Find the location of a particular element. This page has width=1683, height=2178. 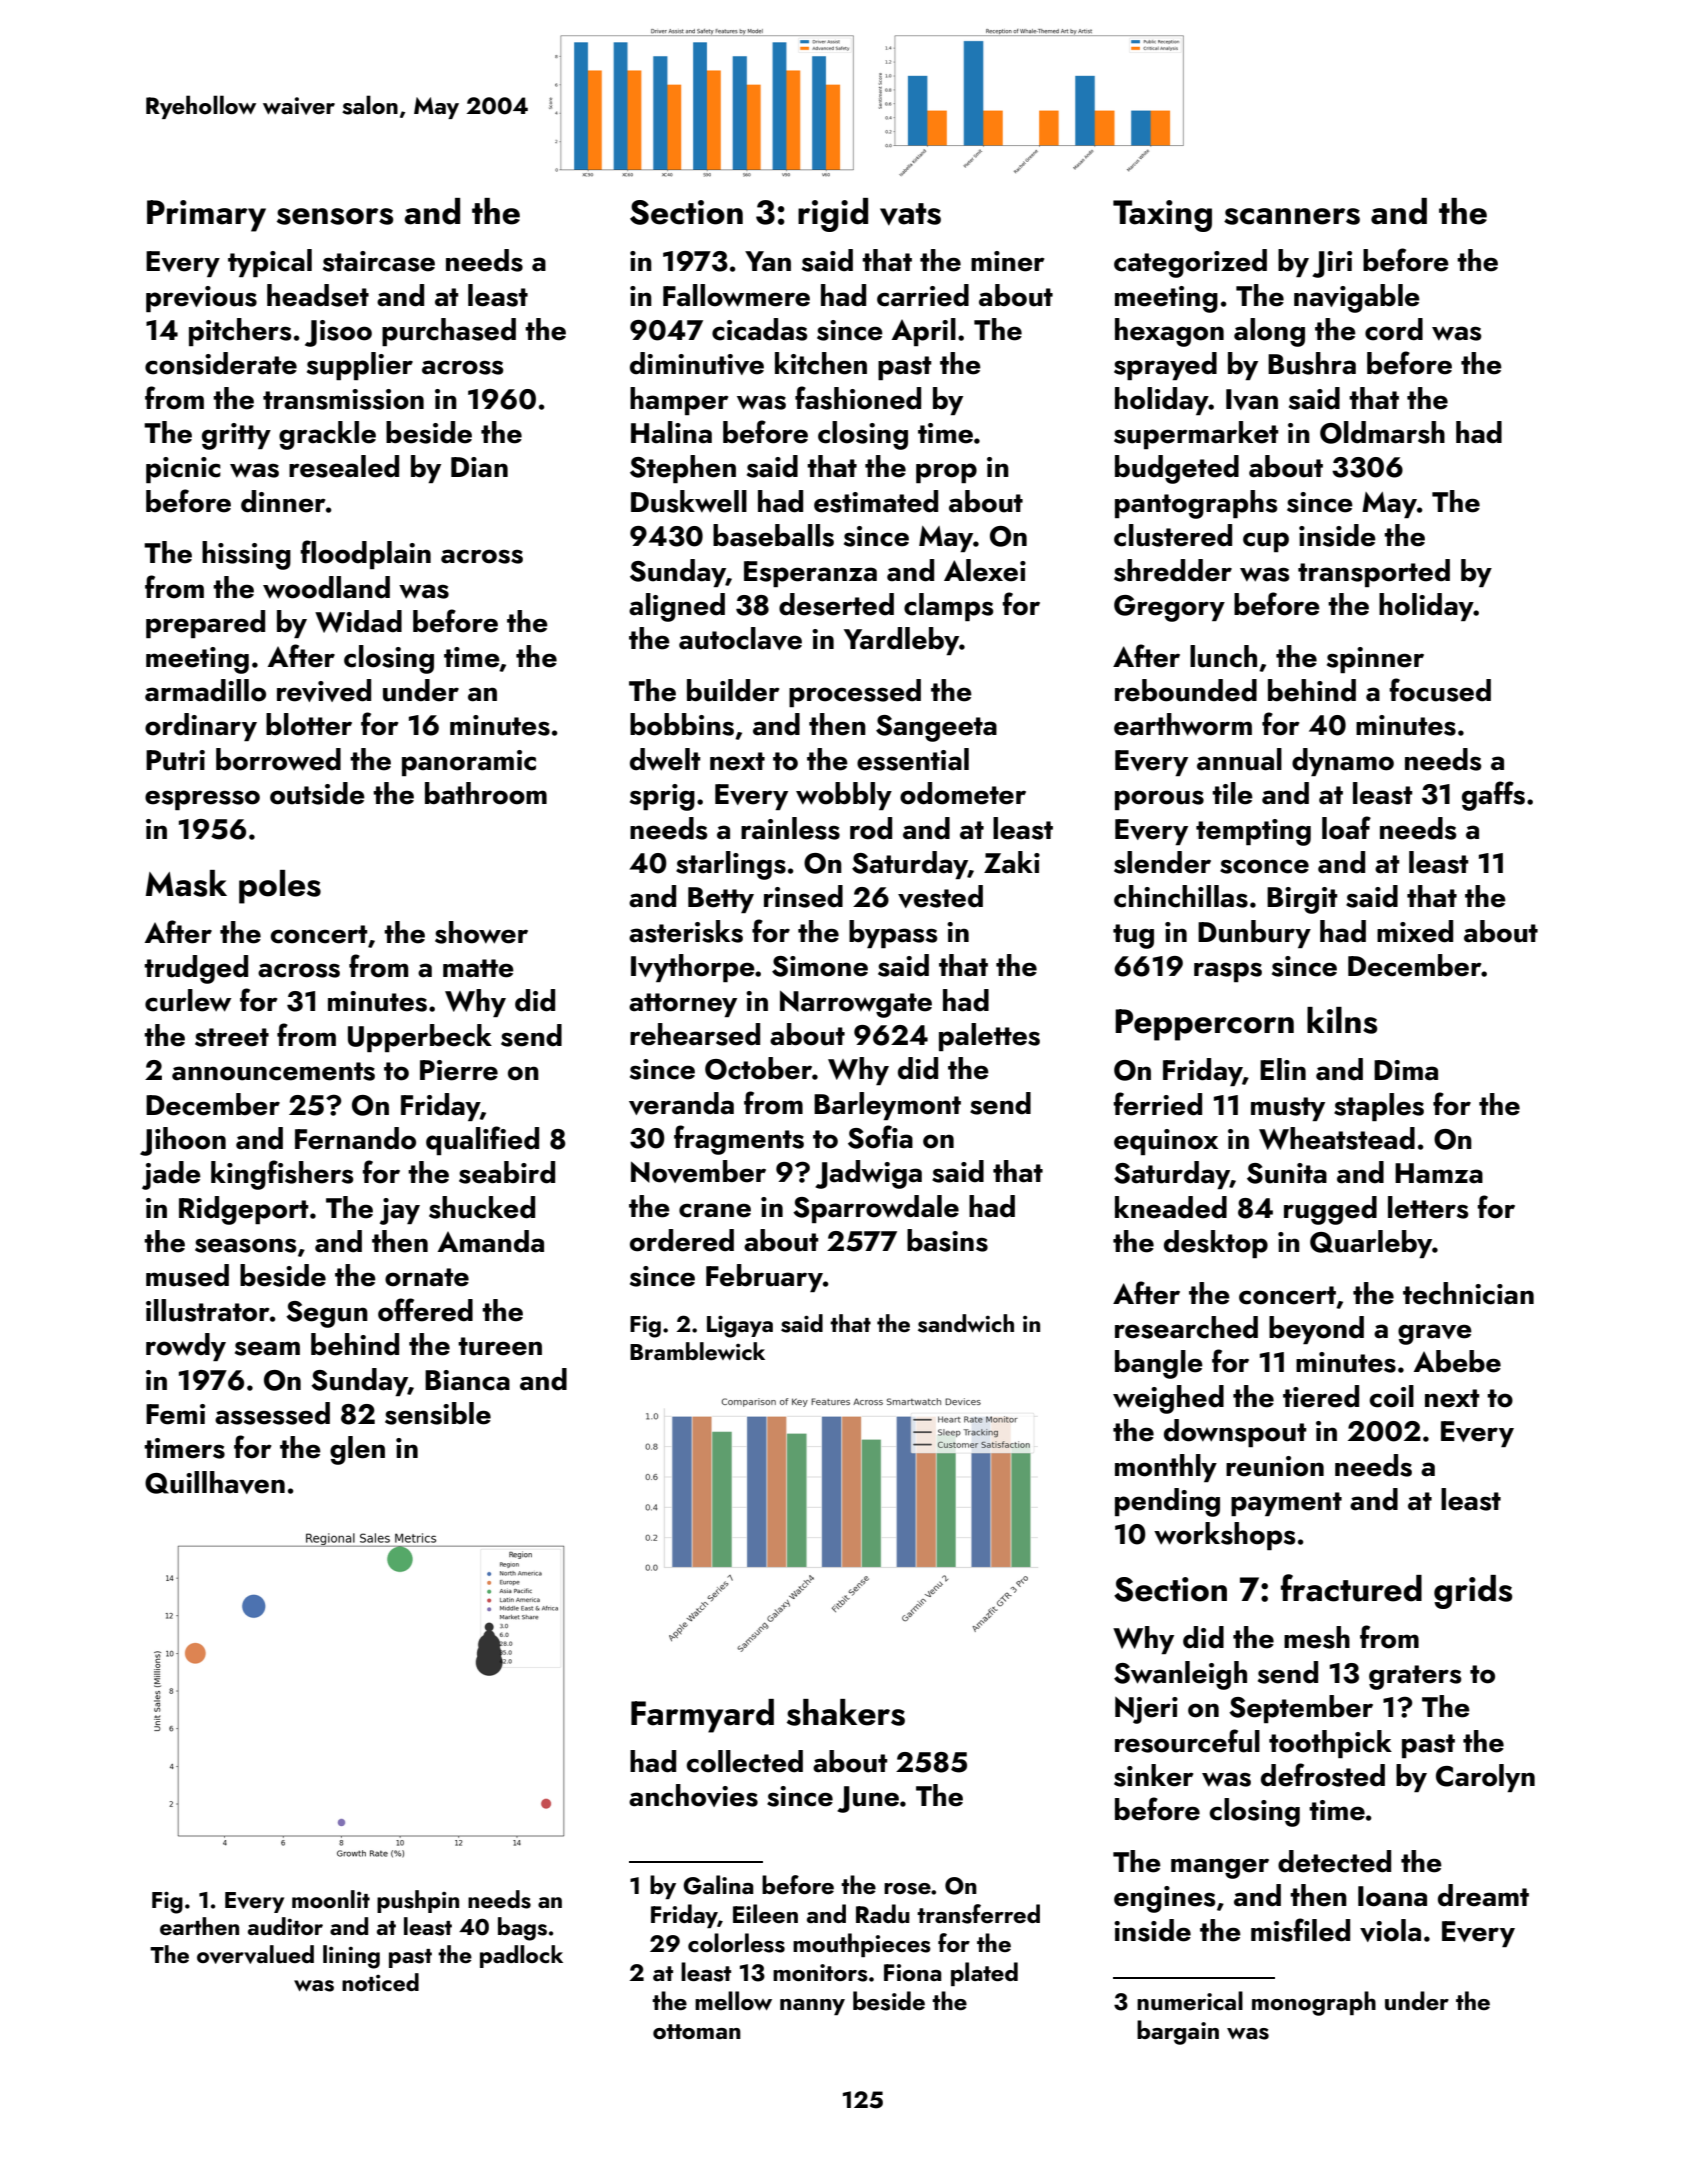

moonlit is located at coordinates (331, 1899).
